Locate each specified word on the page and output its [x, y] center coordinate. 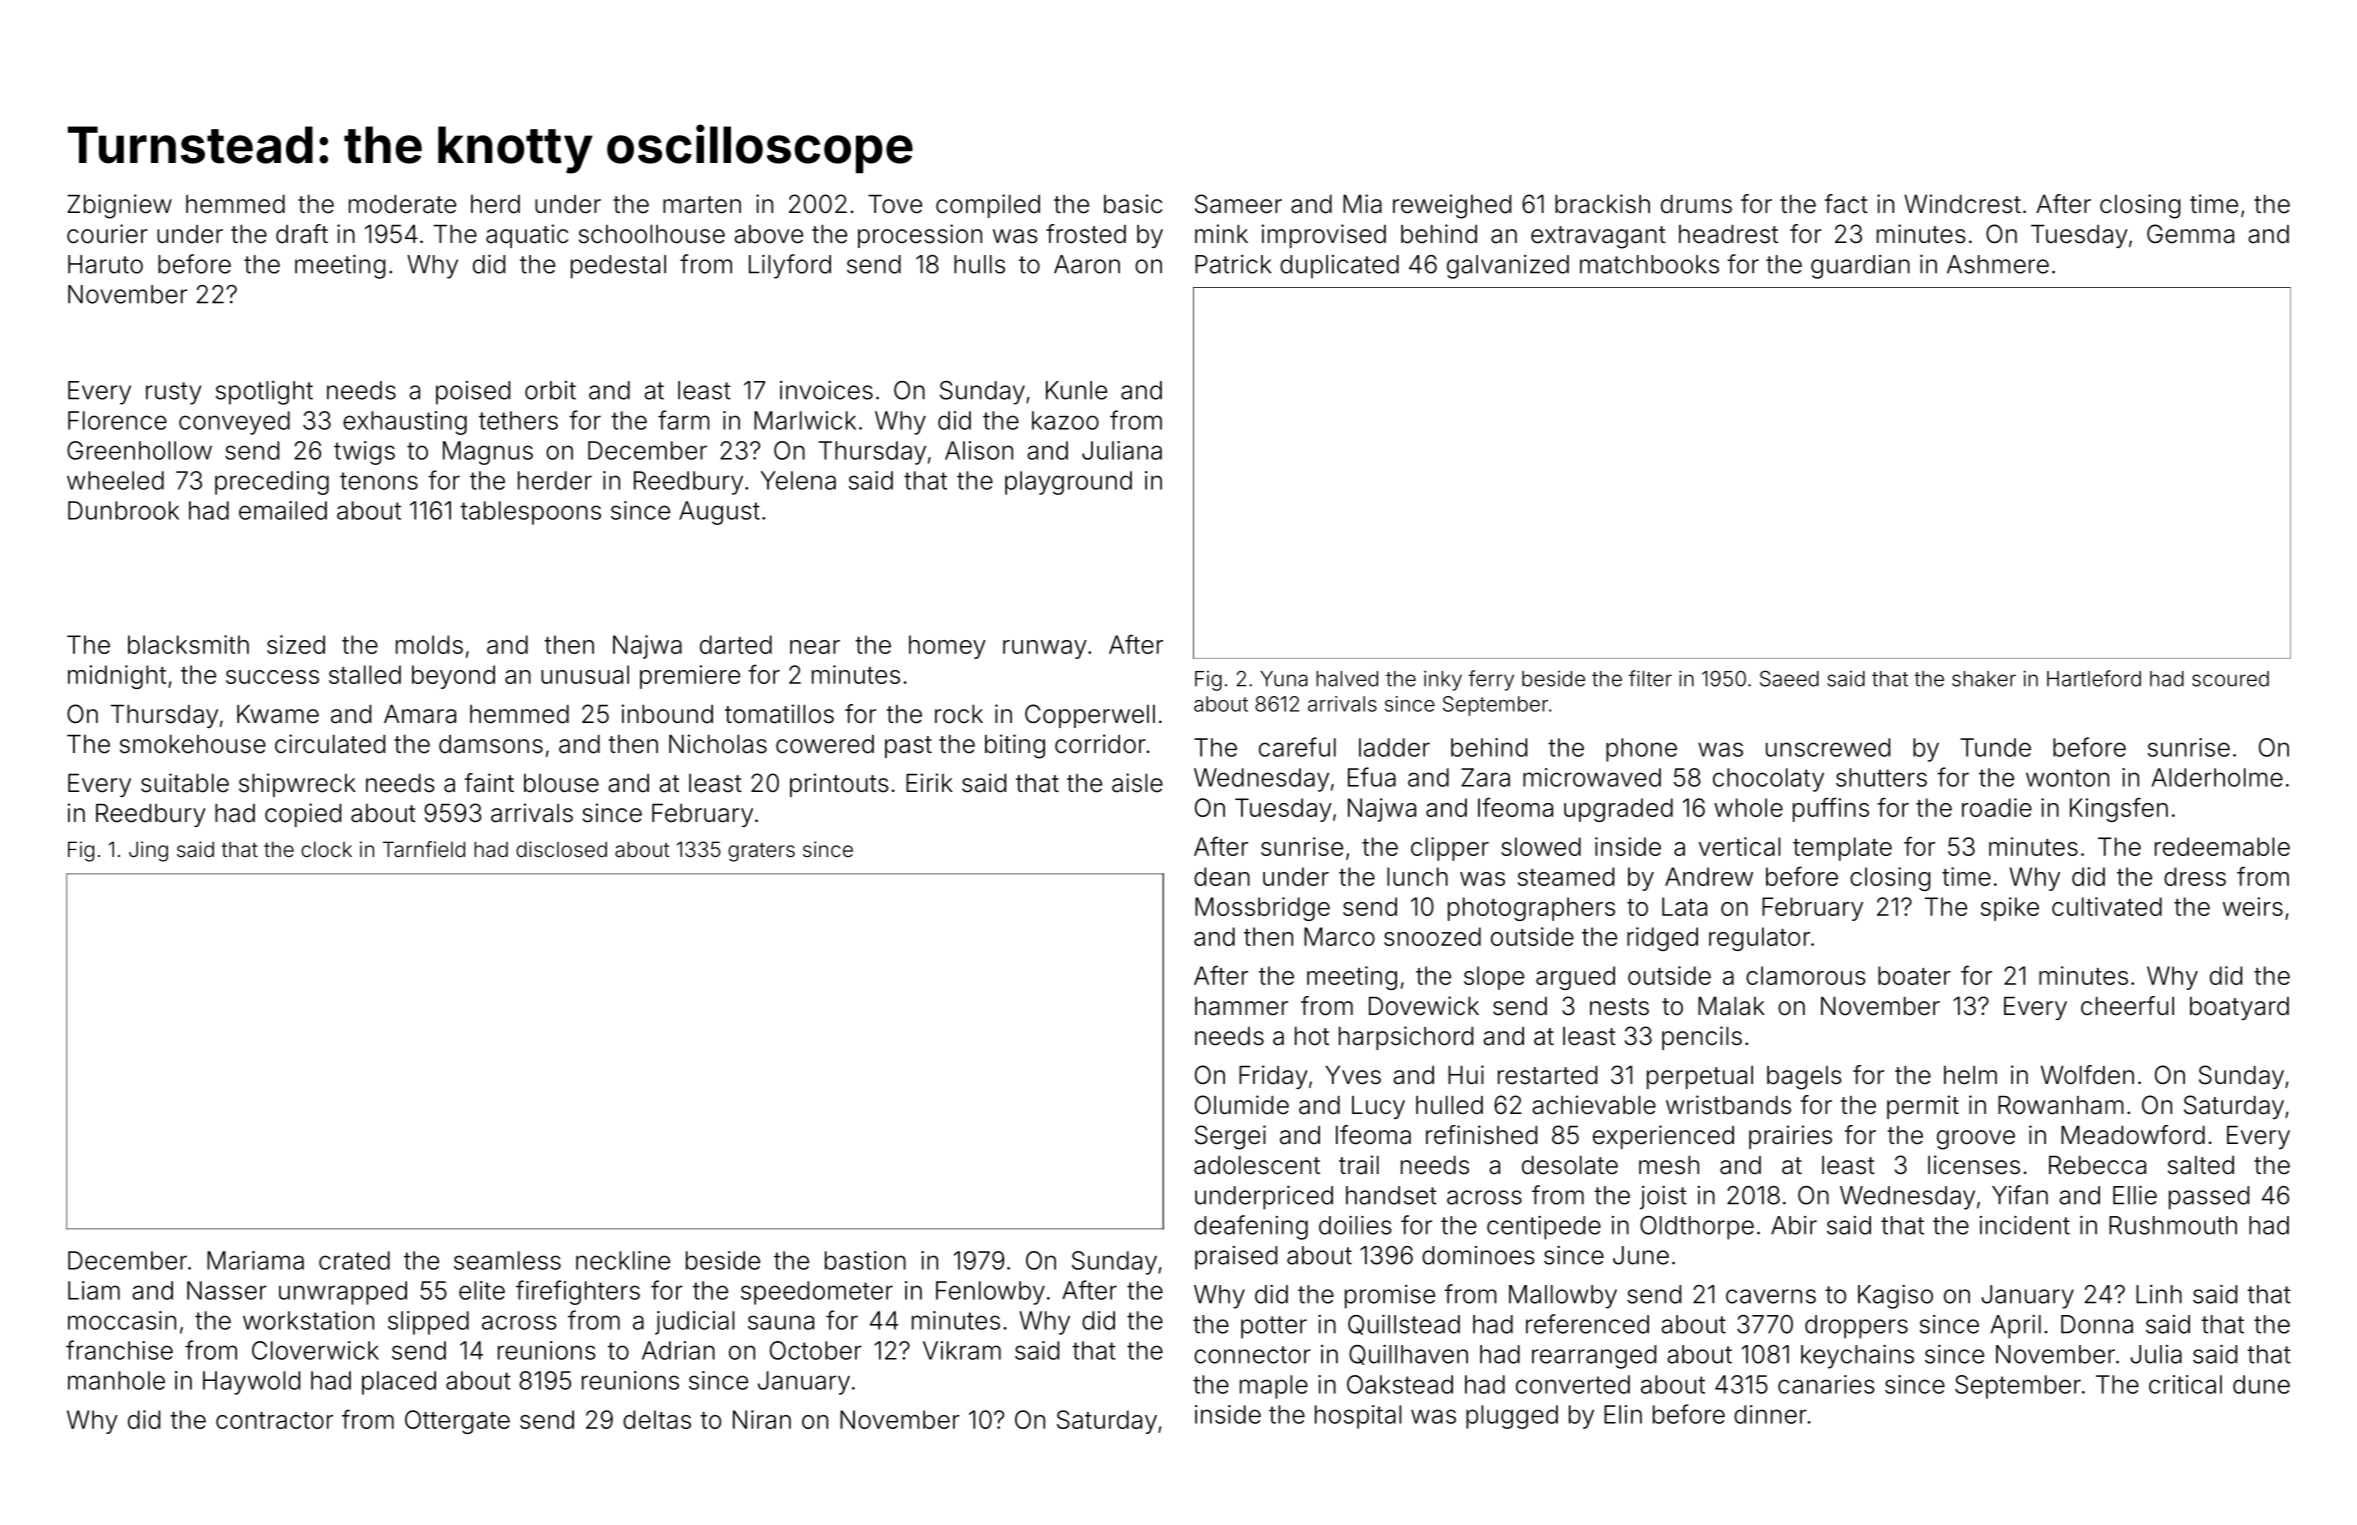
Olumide [1242, 1105]
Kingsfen [2119, 809]
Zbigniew [119, 206]
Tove [895, 204]
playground [1068, 483]
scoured [2230, 679]
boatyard [2239, 1008]
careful [1297, 747]
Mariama [255, 1260]
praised [1236, 1258]
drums [1696, 204]
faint [489, 783]
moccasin [122, 1320]
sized [296, 644]
